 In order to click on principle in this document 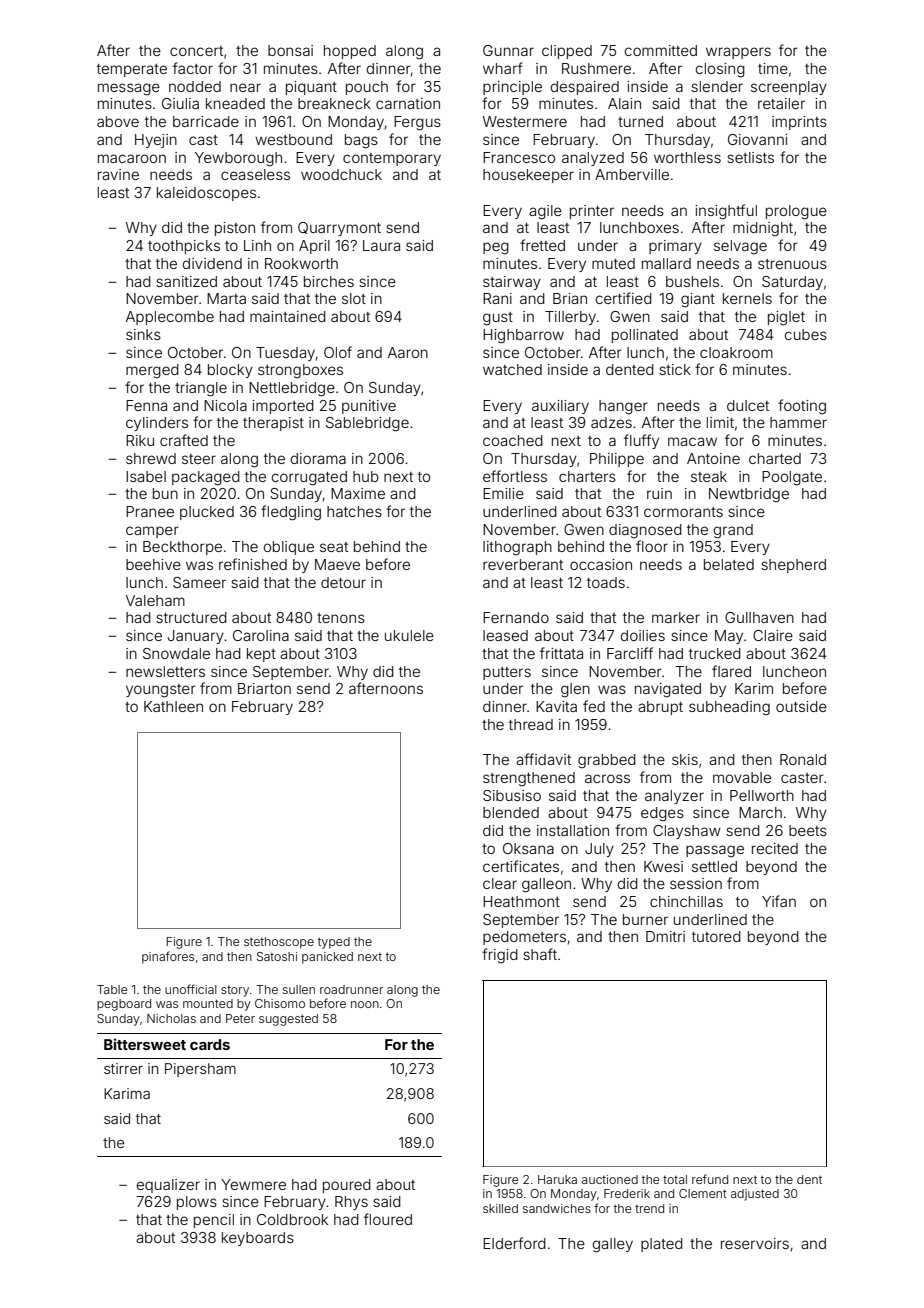, I will do `click(512, 88)`.
